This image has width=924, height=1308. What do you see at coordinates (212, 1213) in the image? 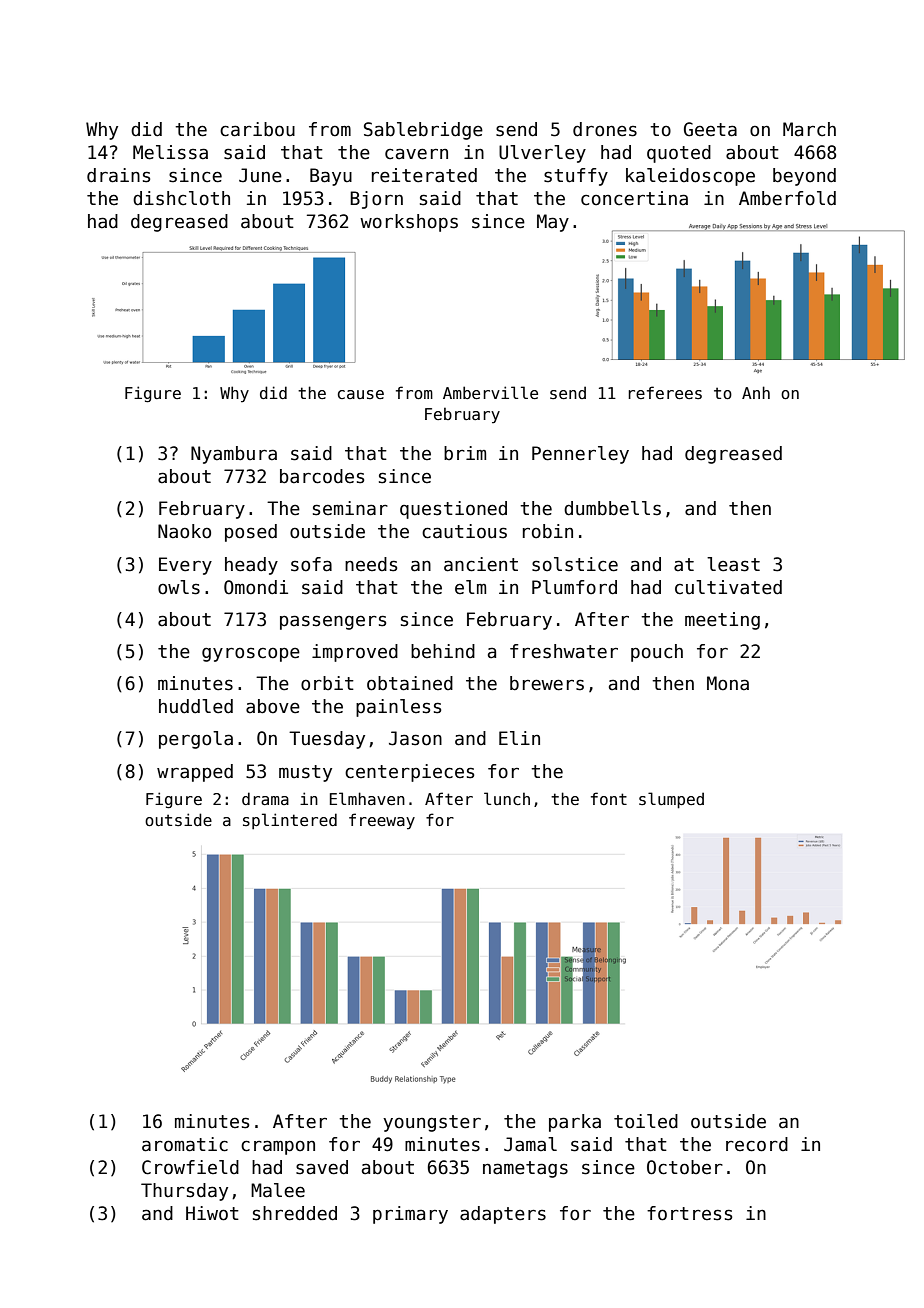
I see `Hiwot` at bounding box center [212, 1213].
